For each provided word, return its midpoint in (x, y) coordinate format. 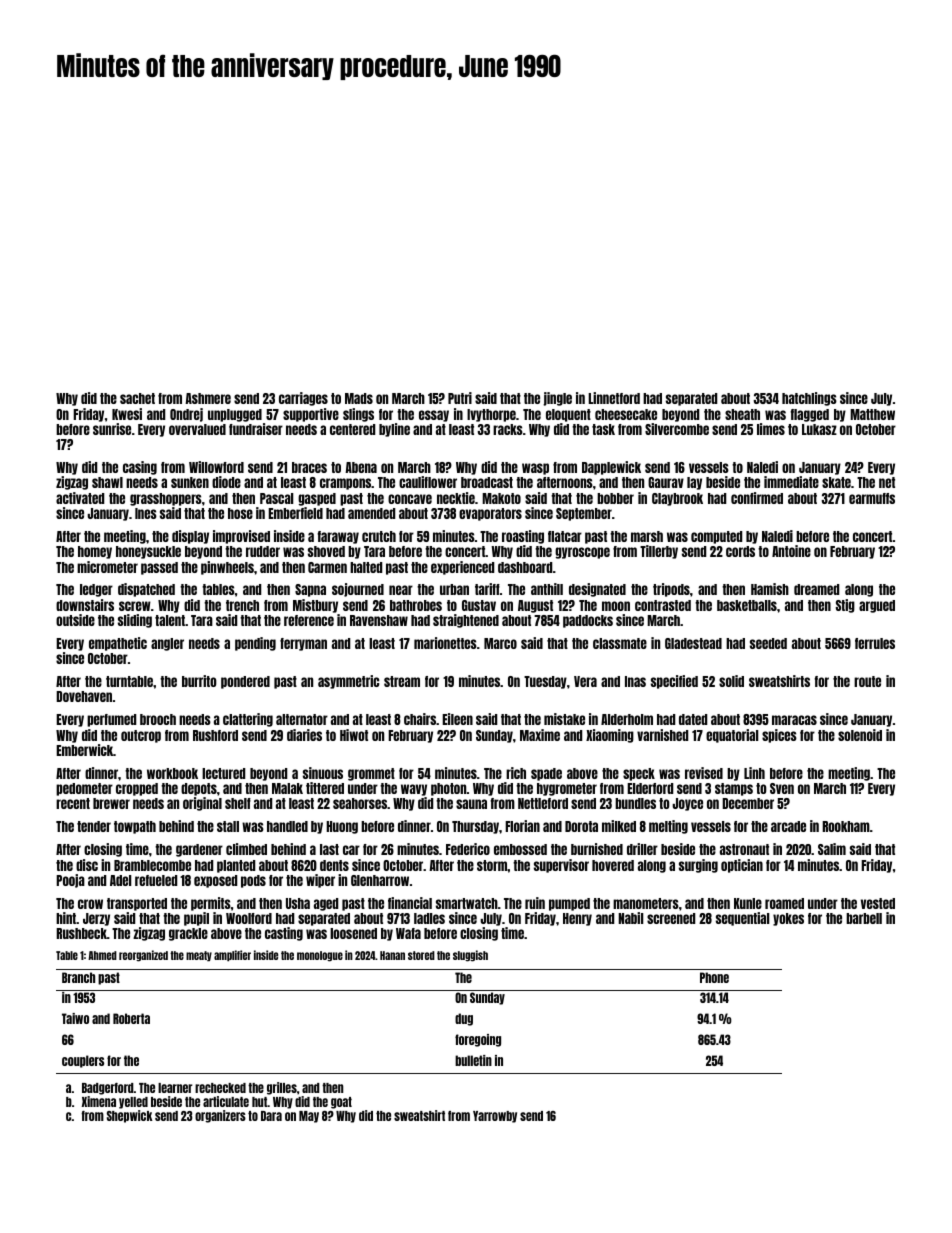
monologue (320, 956)
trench (242, 605)
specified (674, 682)
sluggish (470, 956)
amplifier (232, 956)
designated (597, 590)
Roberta (131, 1018)
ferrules (875, 643)
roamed (784, 903)
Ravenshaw (379, 620)
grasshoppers (166, 499)
